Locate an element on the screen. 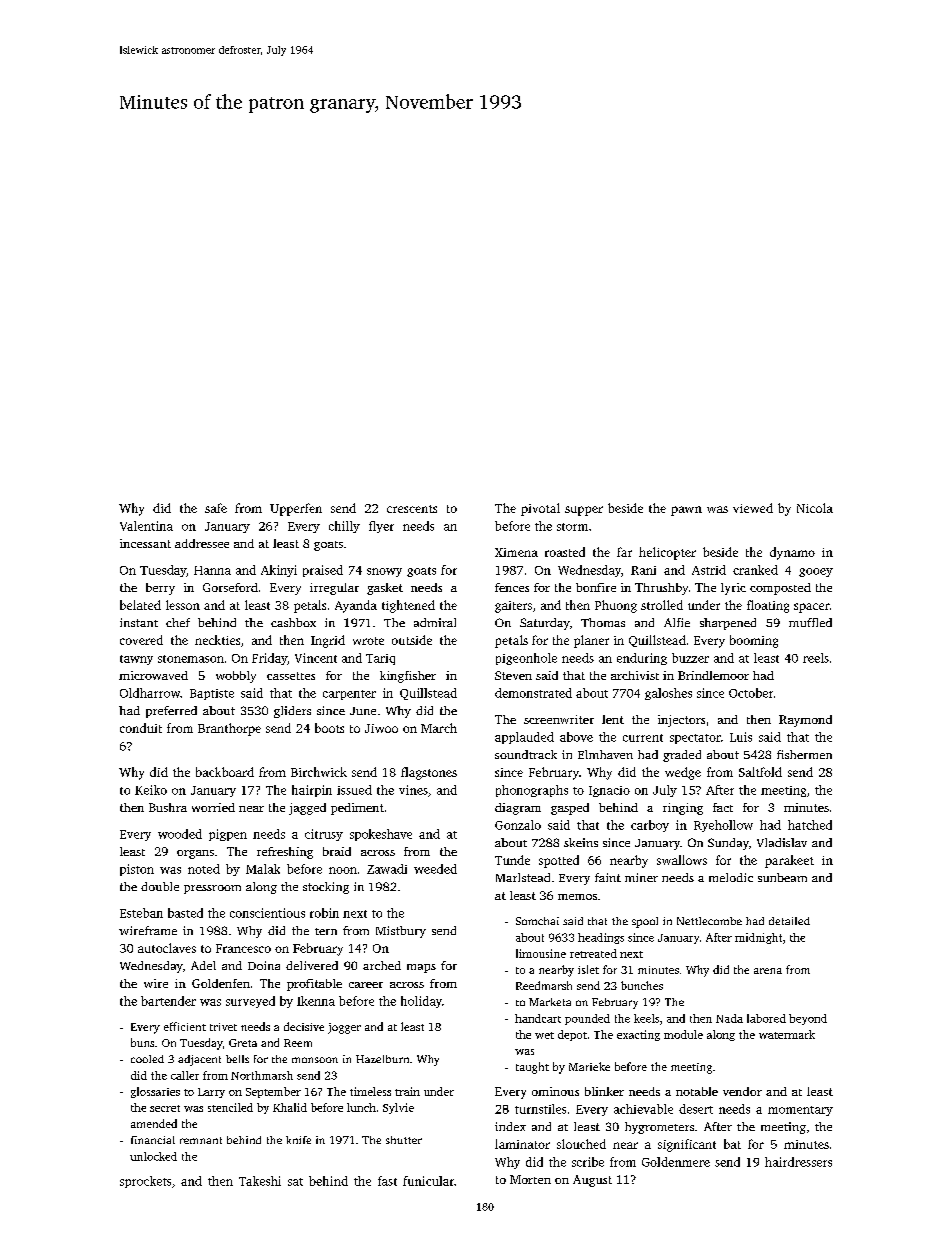 Image resolution: width=952 pixels, height=1233 pixels. Morten is located at coordinates (530, 1179).
